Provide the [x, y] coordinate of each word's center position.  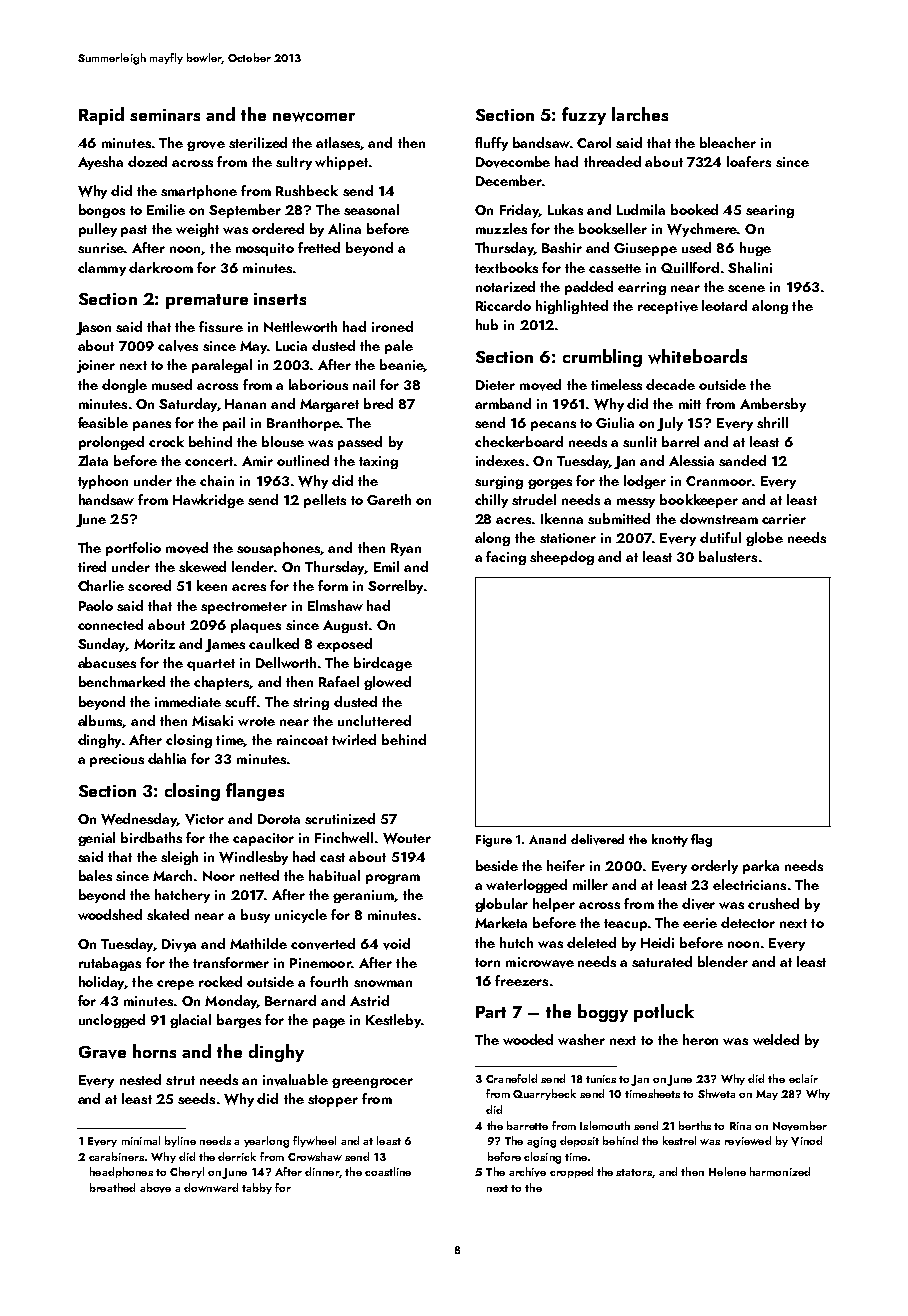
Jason [93, 328]
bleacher [728, 142]
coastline [388, 1171]
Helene [727, 1171]
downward [211, 1187]
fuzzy [584, 116]
